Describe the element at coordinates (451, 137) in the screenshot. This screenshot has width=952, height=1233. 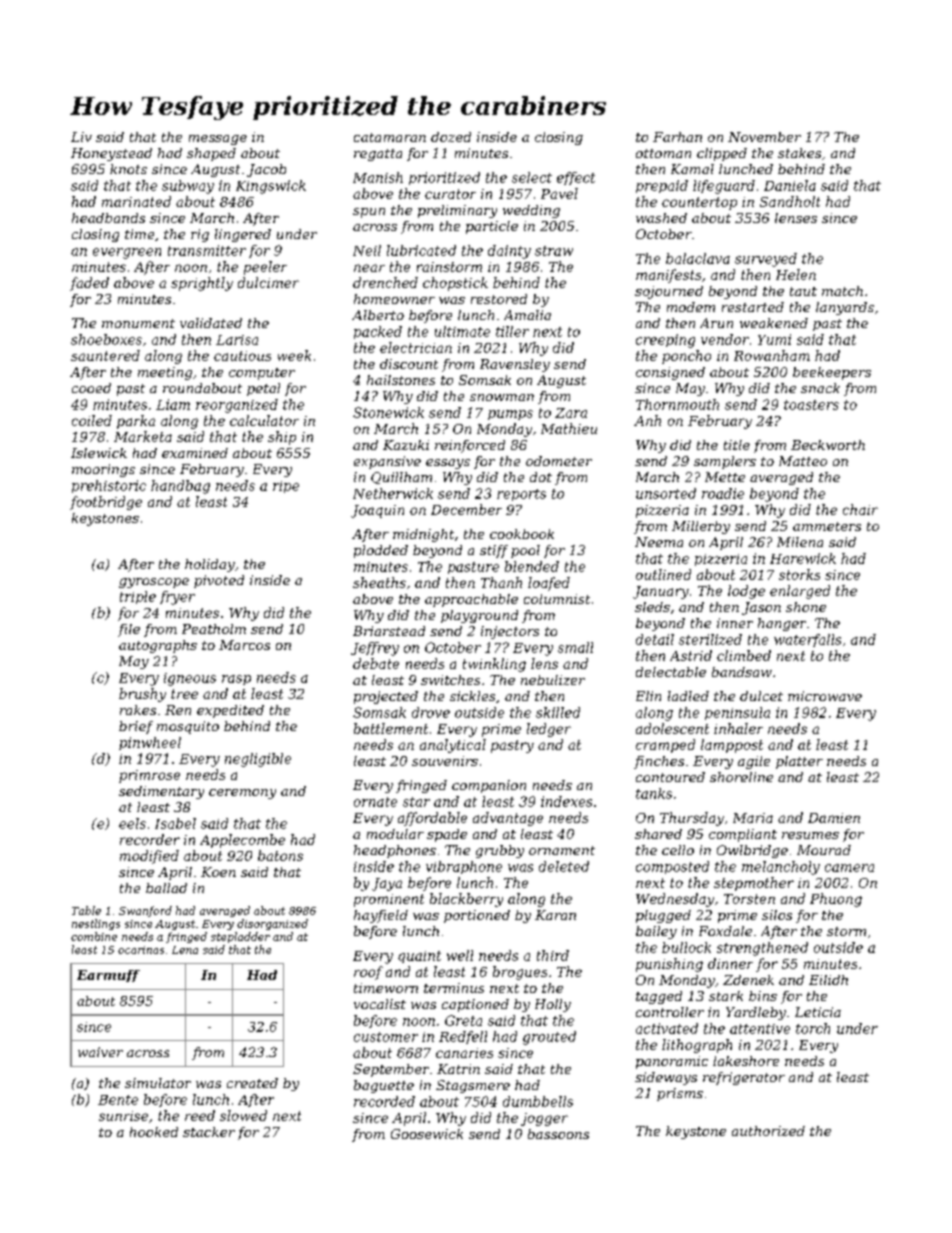
I see `dozed` at that location.
